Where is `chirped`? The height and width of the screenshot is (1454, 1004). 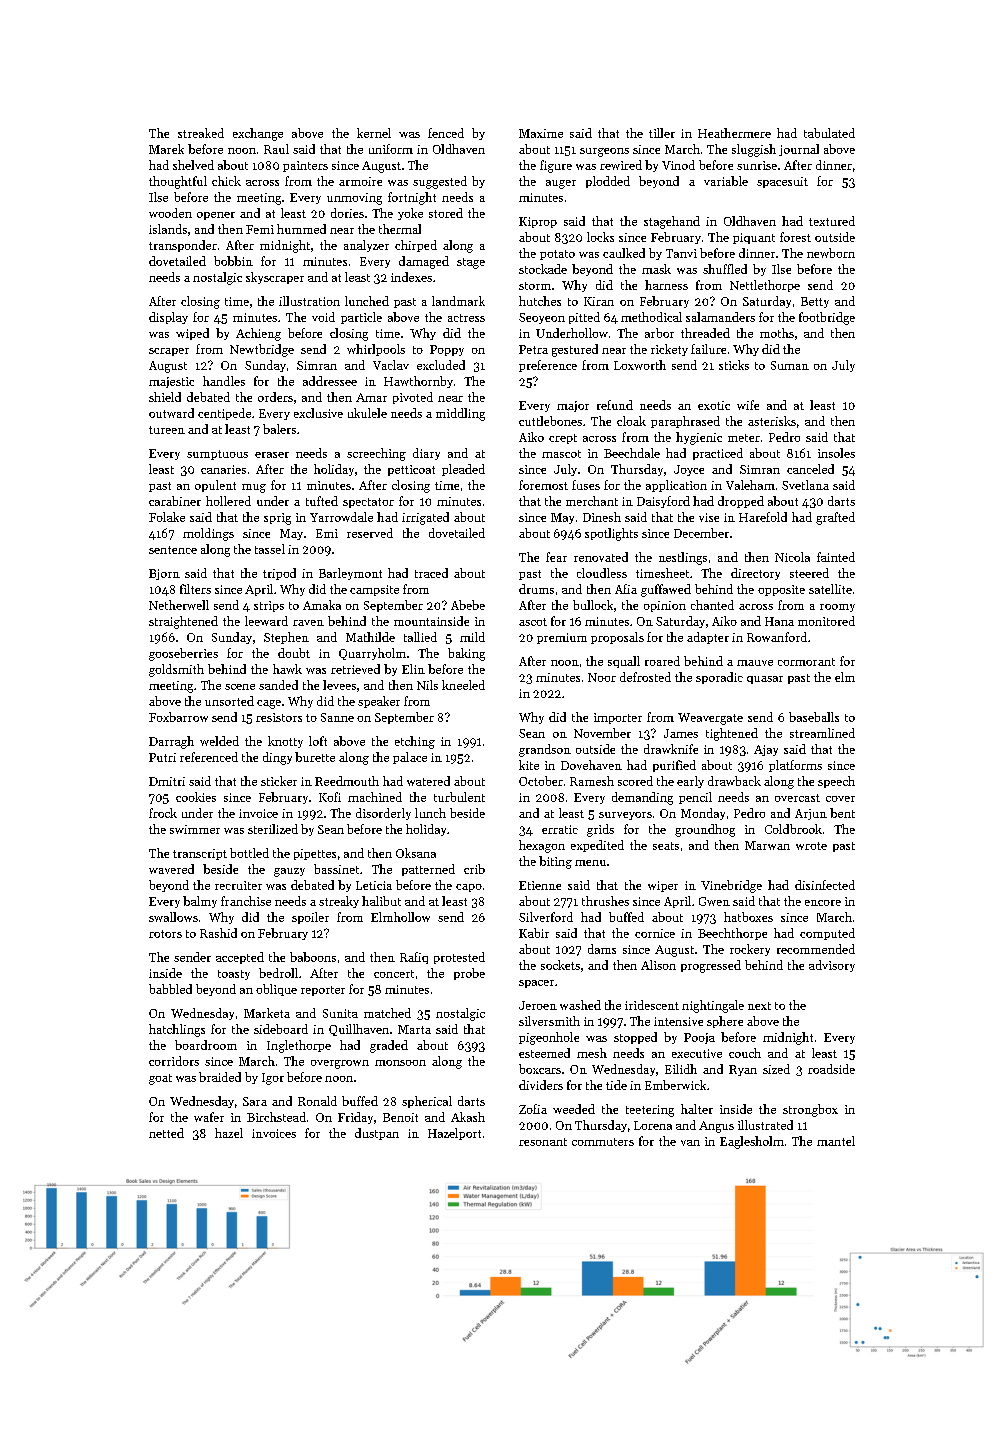
chirped is located at coordinates (416, 246).
